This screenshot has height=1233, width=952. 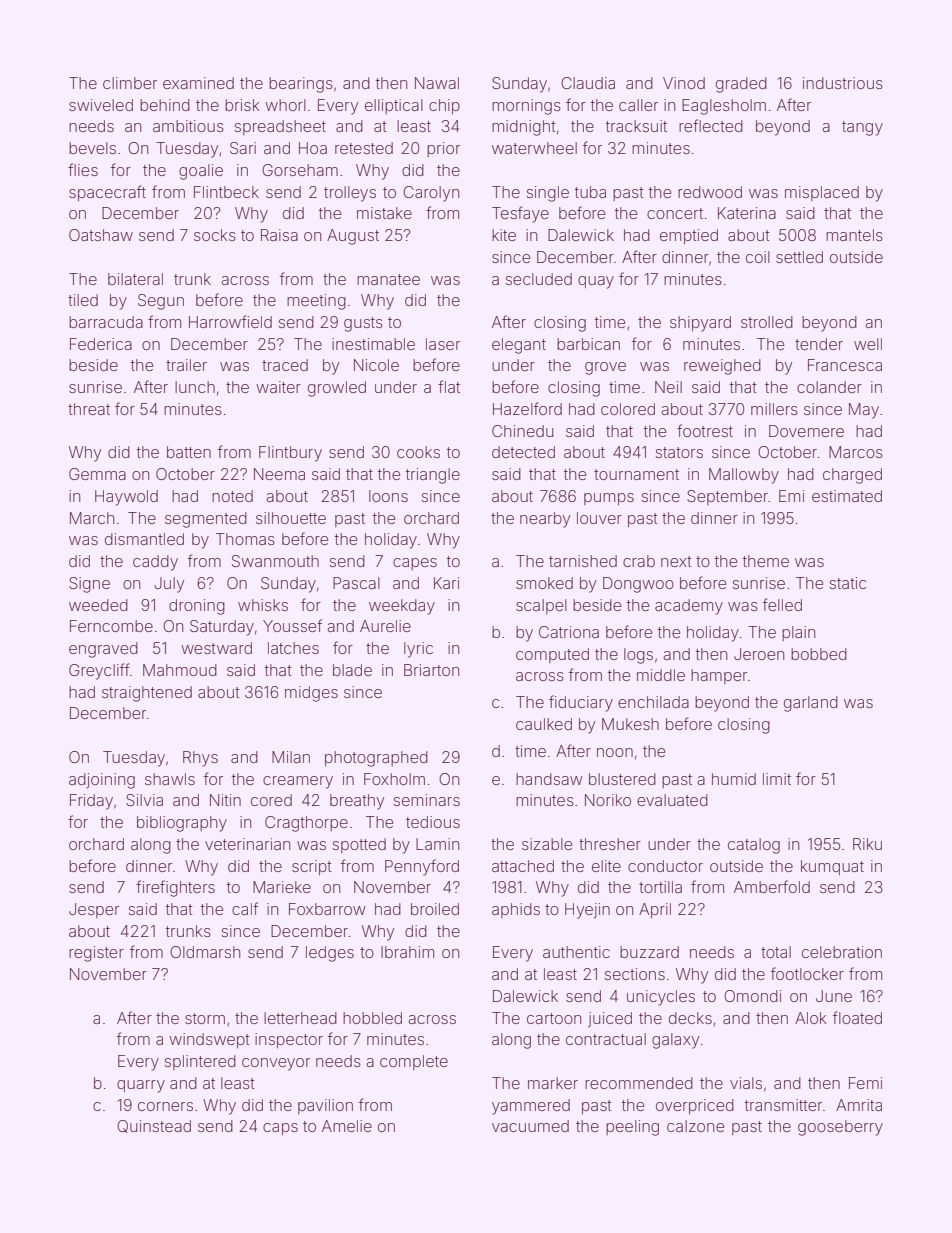 What do you see at coordinates (92, 518) in the screenshot?
I see `March` at bounding box center [92, 518].
